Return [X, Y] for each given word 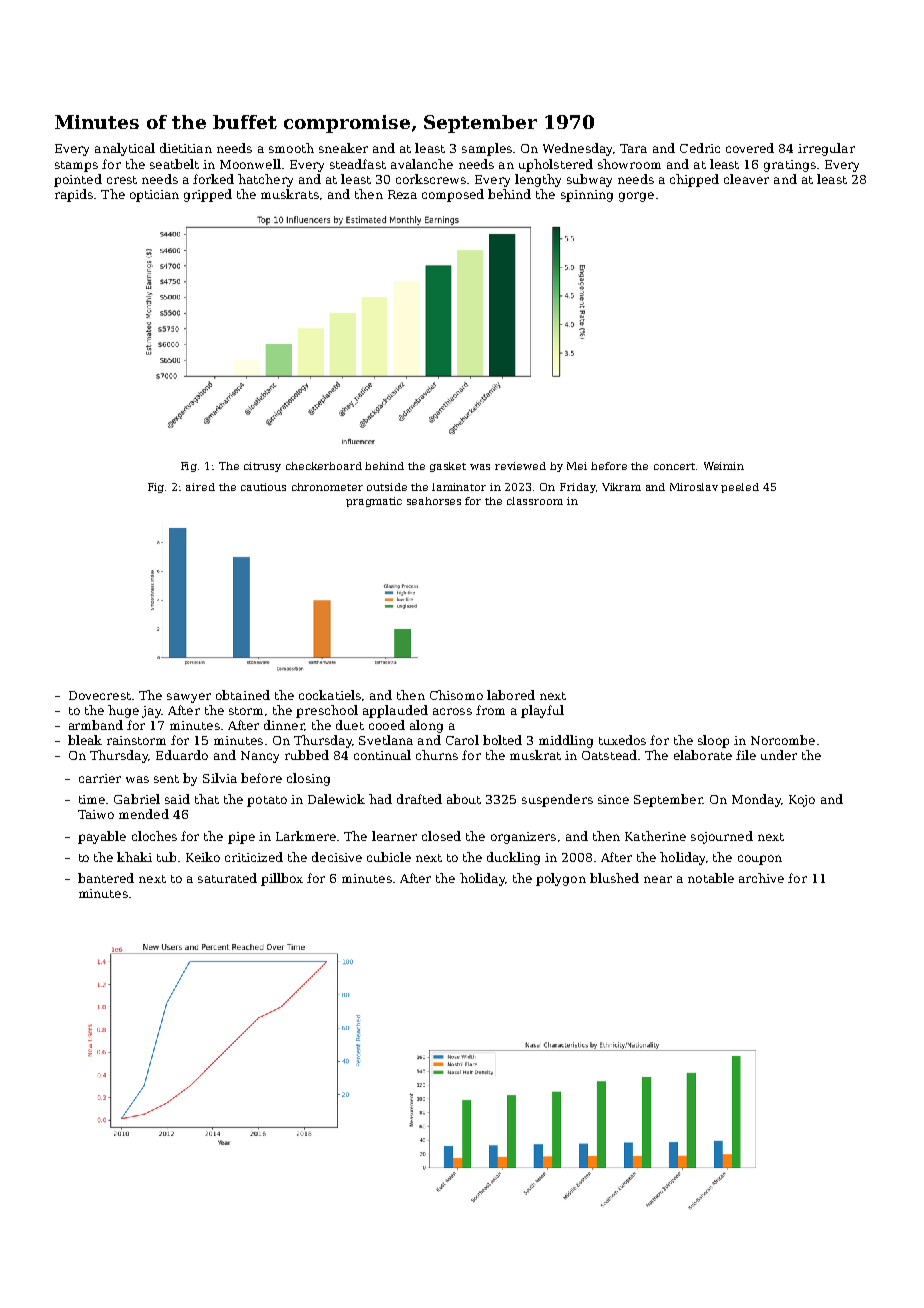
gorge [636, 197]
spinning [587, 196]
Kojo [802, 801]
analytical [125, 149]
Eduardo [182, 755]
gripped [208, 195]
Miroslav [694, 487]
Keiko [203, 857]
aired [200, 487]
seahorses [434, 501]
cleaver [746, 179]
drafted [419, 799]
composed [453, 195]
